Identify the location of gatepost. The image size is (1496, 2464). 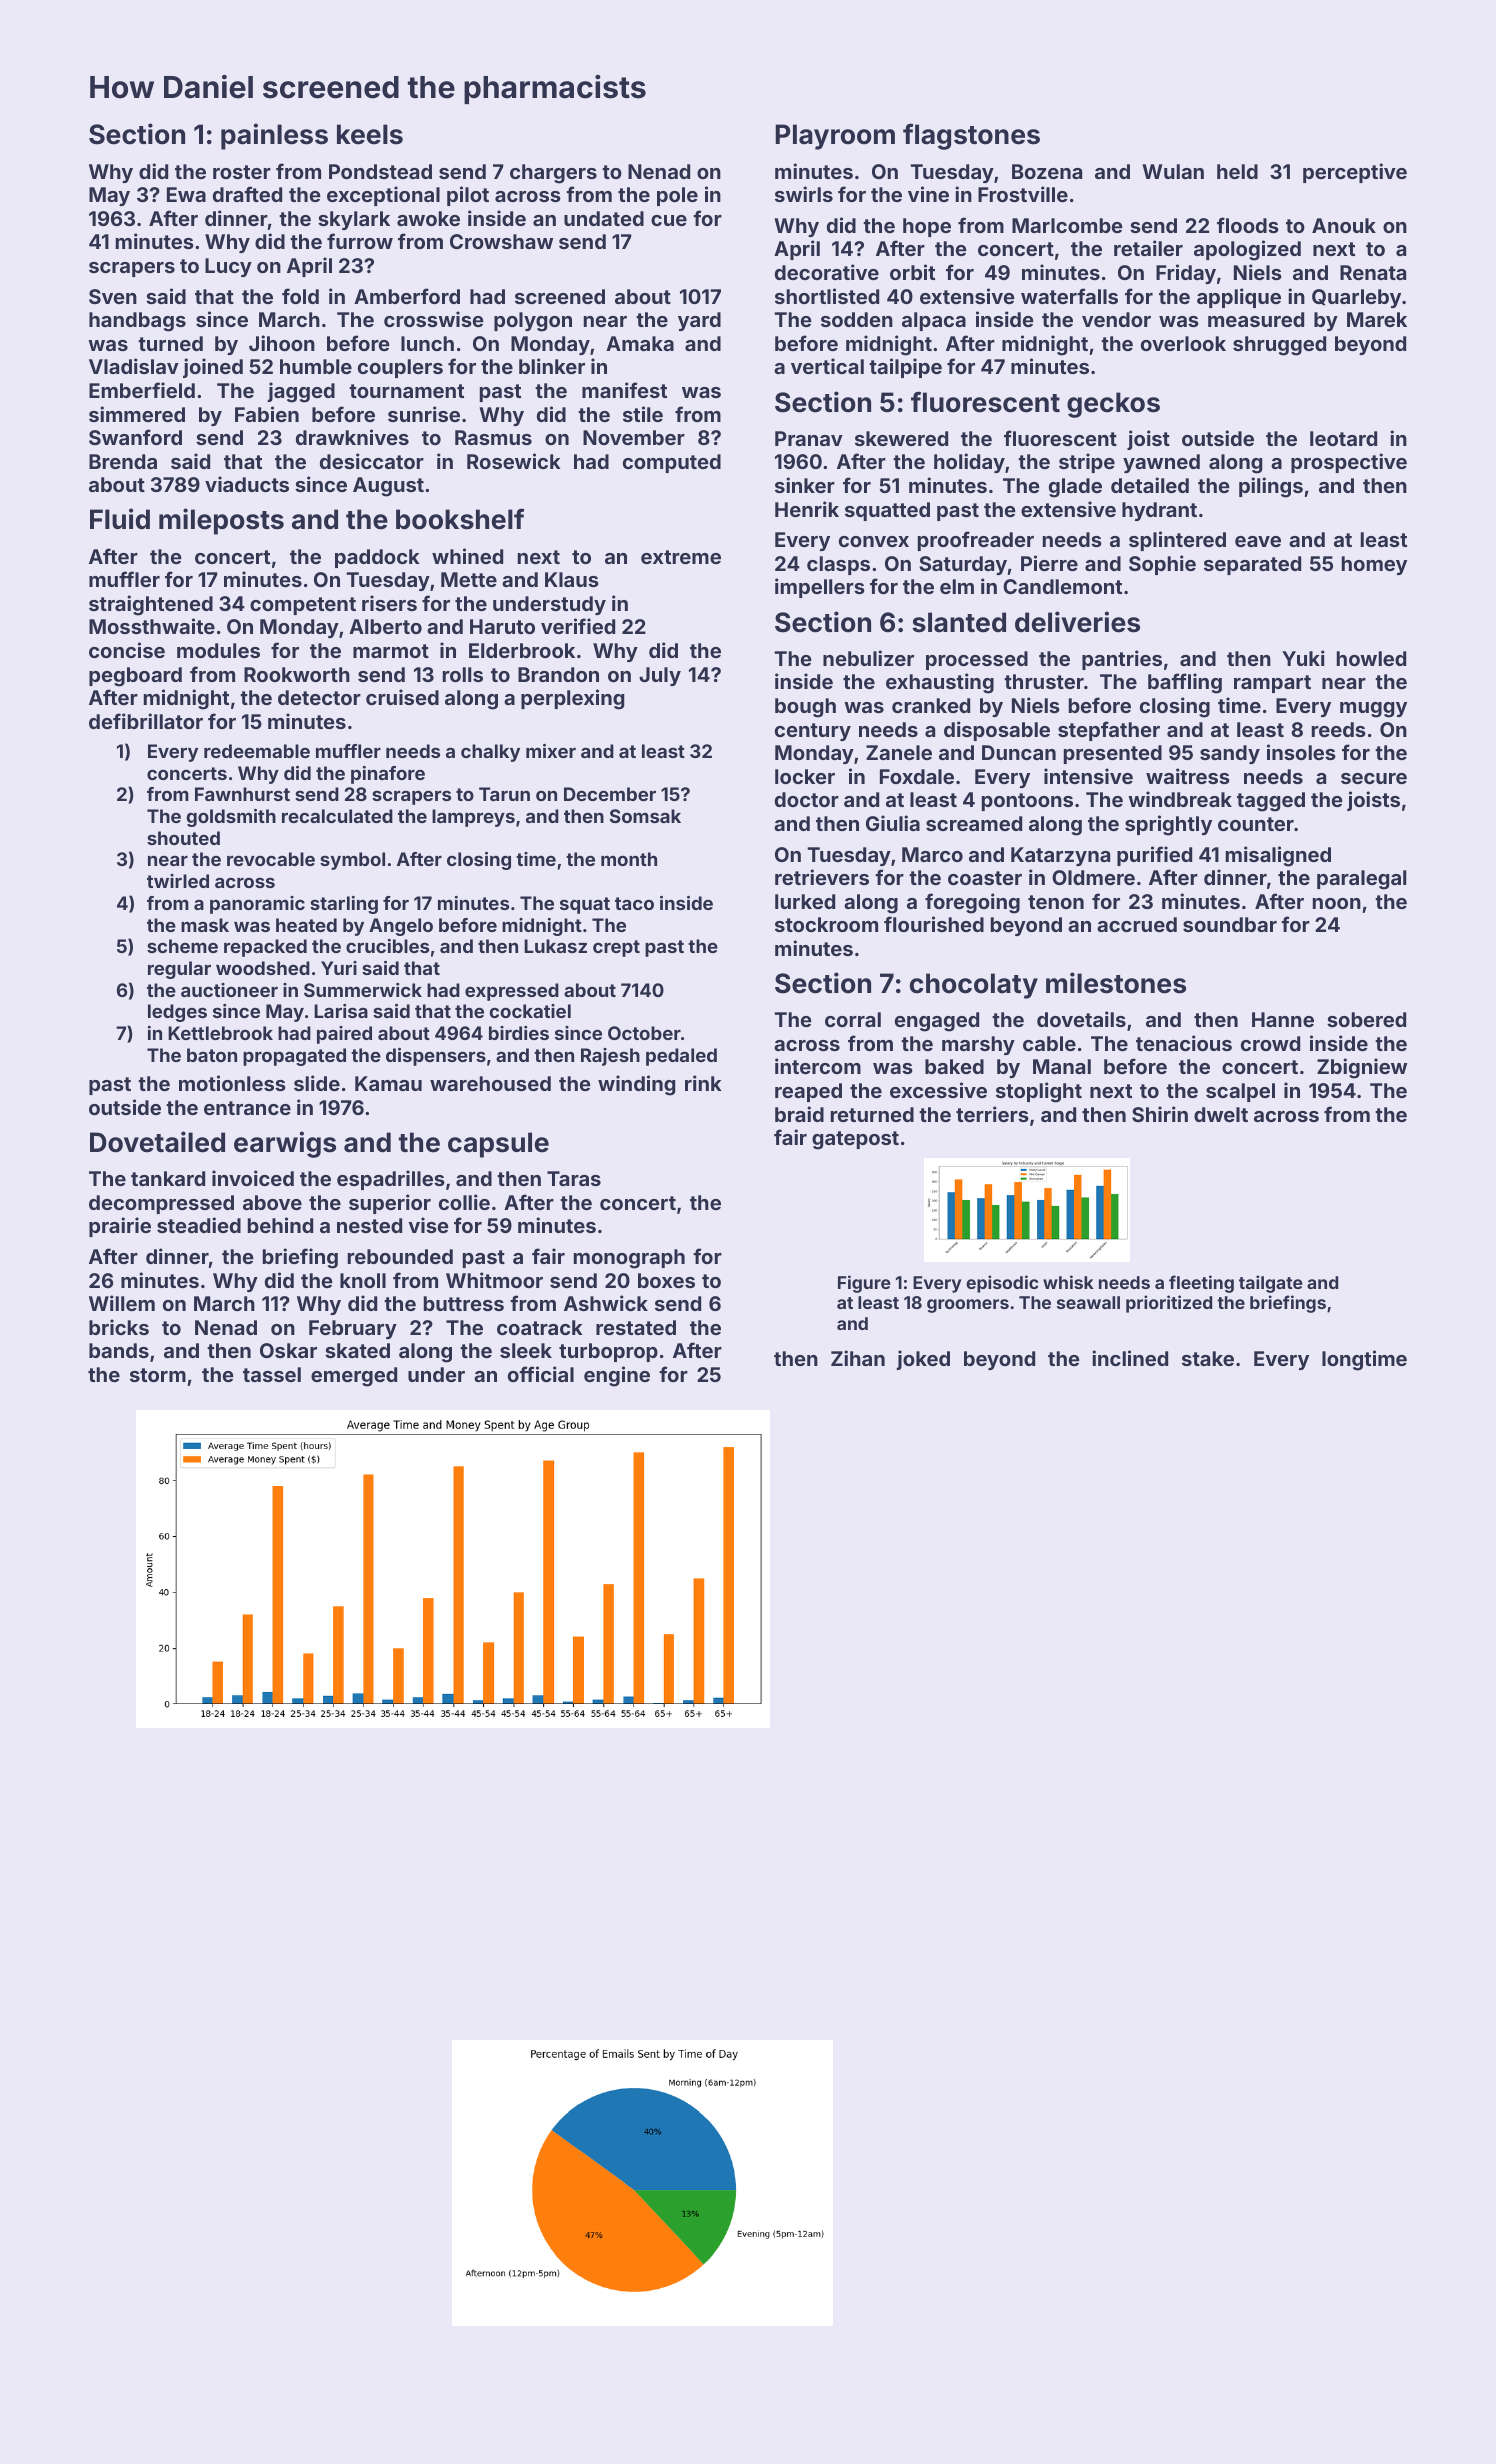
(855, 1140).
